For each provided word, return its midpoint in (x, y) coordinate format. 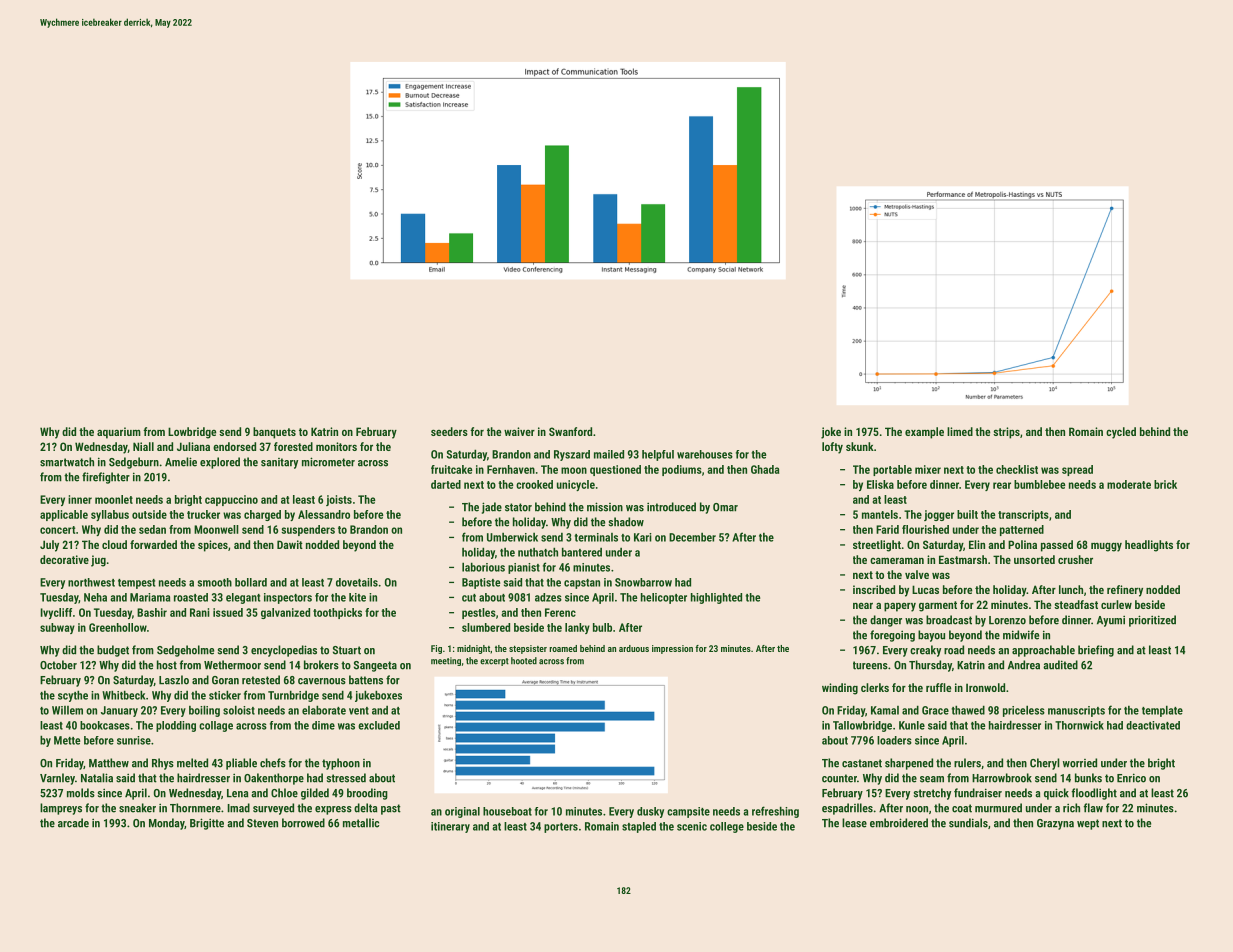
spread (1077, 470)
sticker (225, 695)
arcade (73, 823)
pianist (524, 568)
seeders (449, 431)
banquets (274, 433)
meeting (446, 661)
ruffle (938, 687)
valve (917, 574)
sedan (152, 529)
